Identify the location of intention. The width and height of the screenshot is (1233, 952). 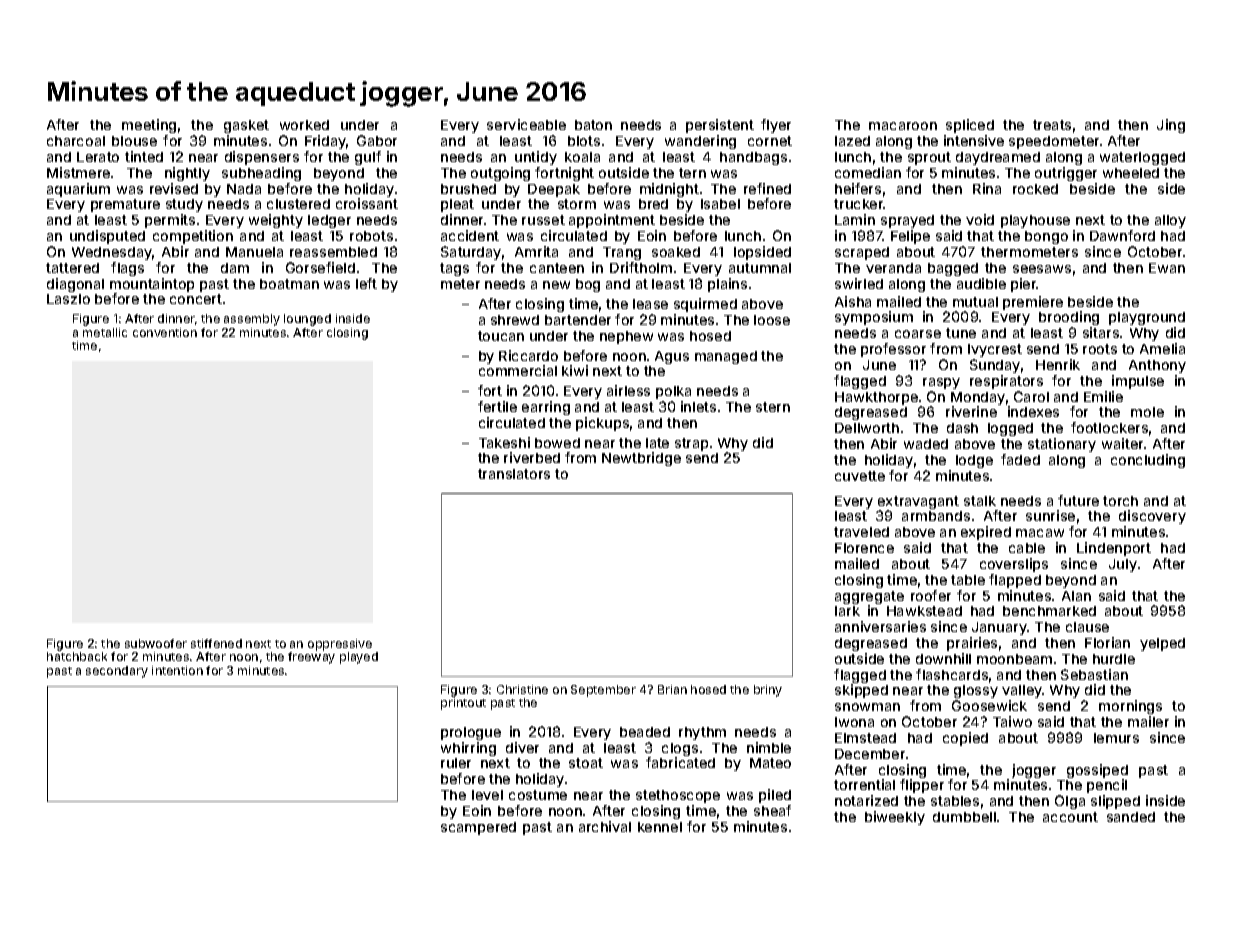
(177, 670).
